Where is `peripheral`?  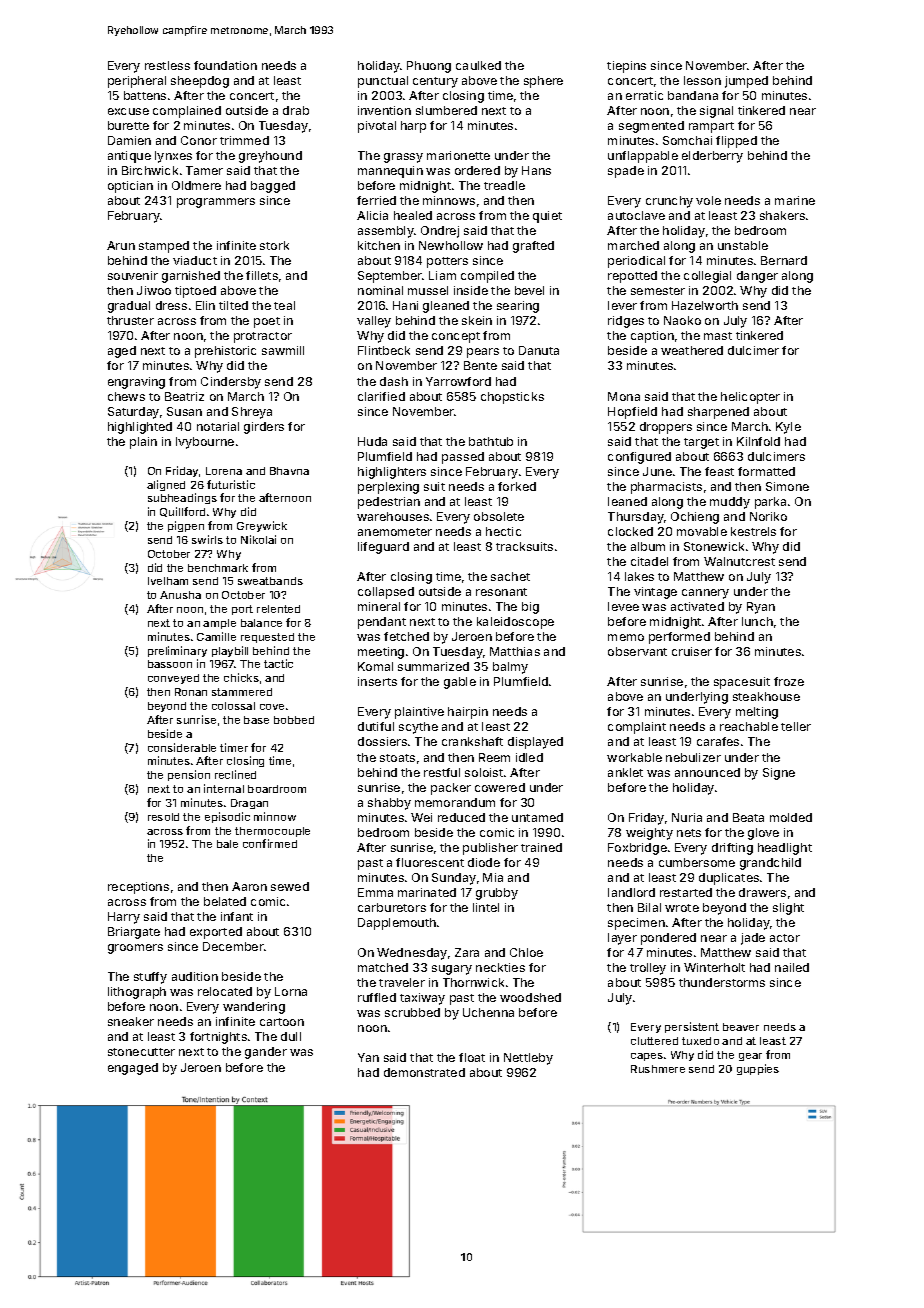
peripheral is located at coordinates (137, 82).
